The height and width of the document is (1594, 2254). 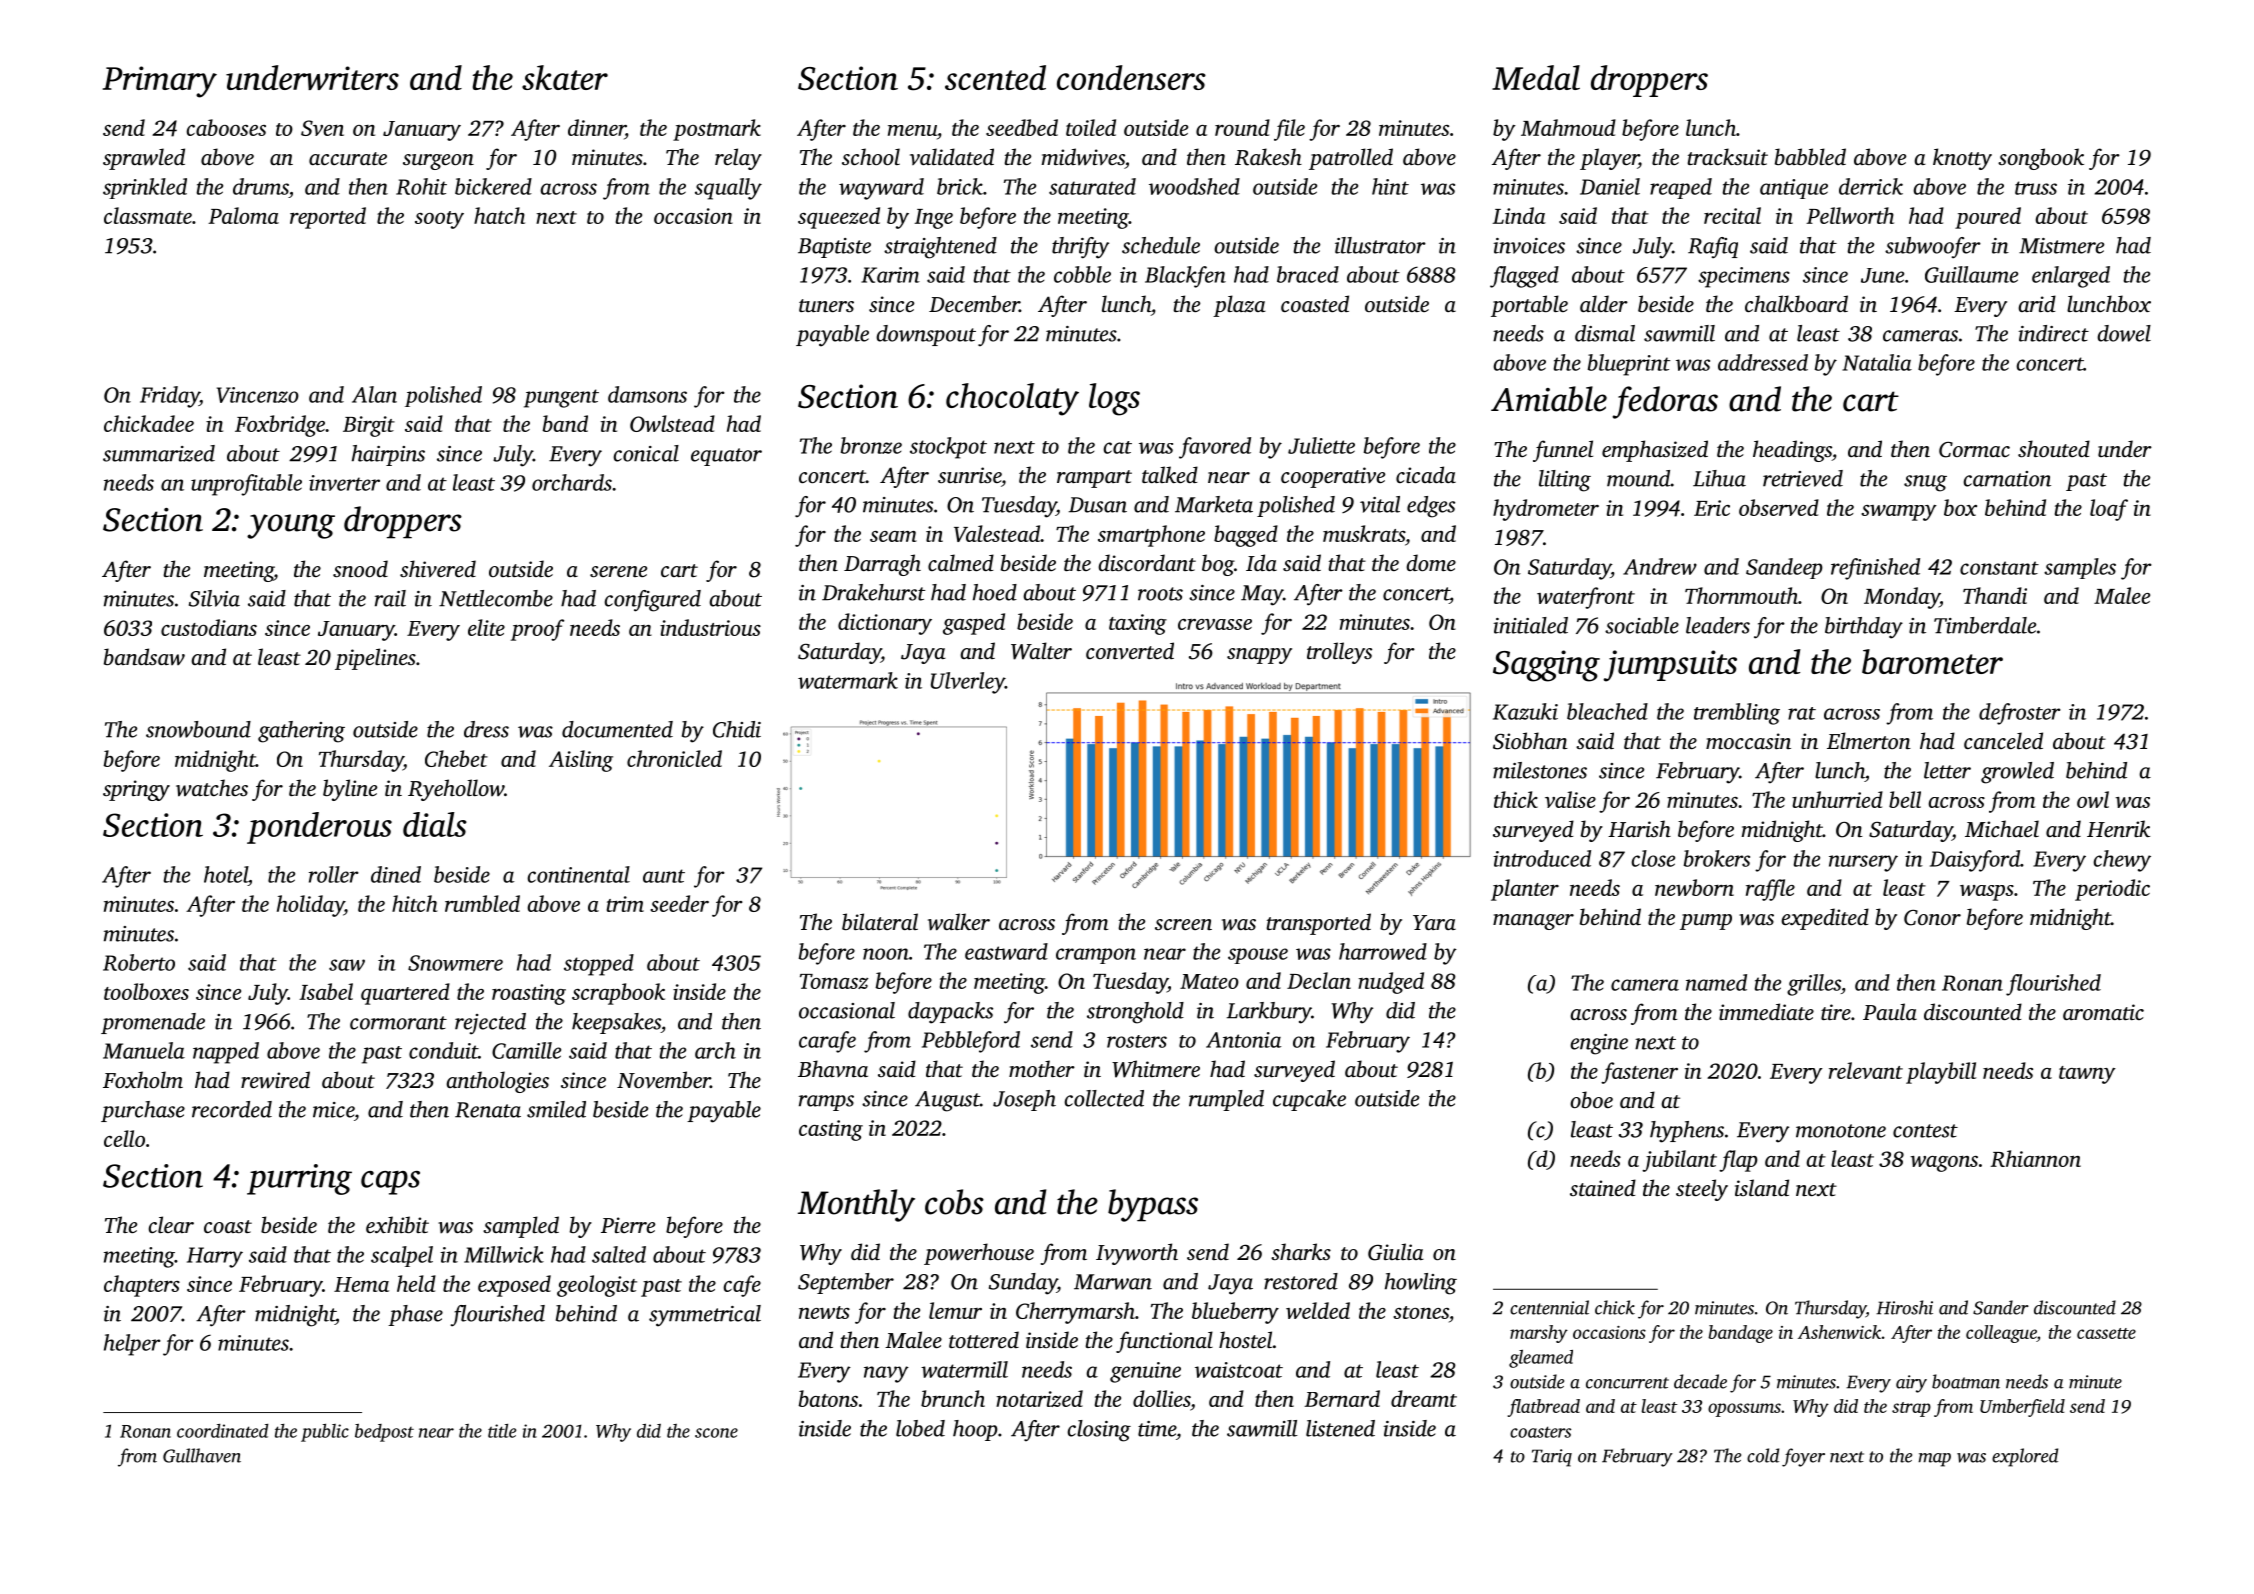 What do you see at coordinates (565, 77) in the document?
I see `skater` at bounding box center [565, 77].
